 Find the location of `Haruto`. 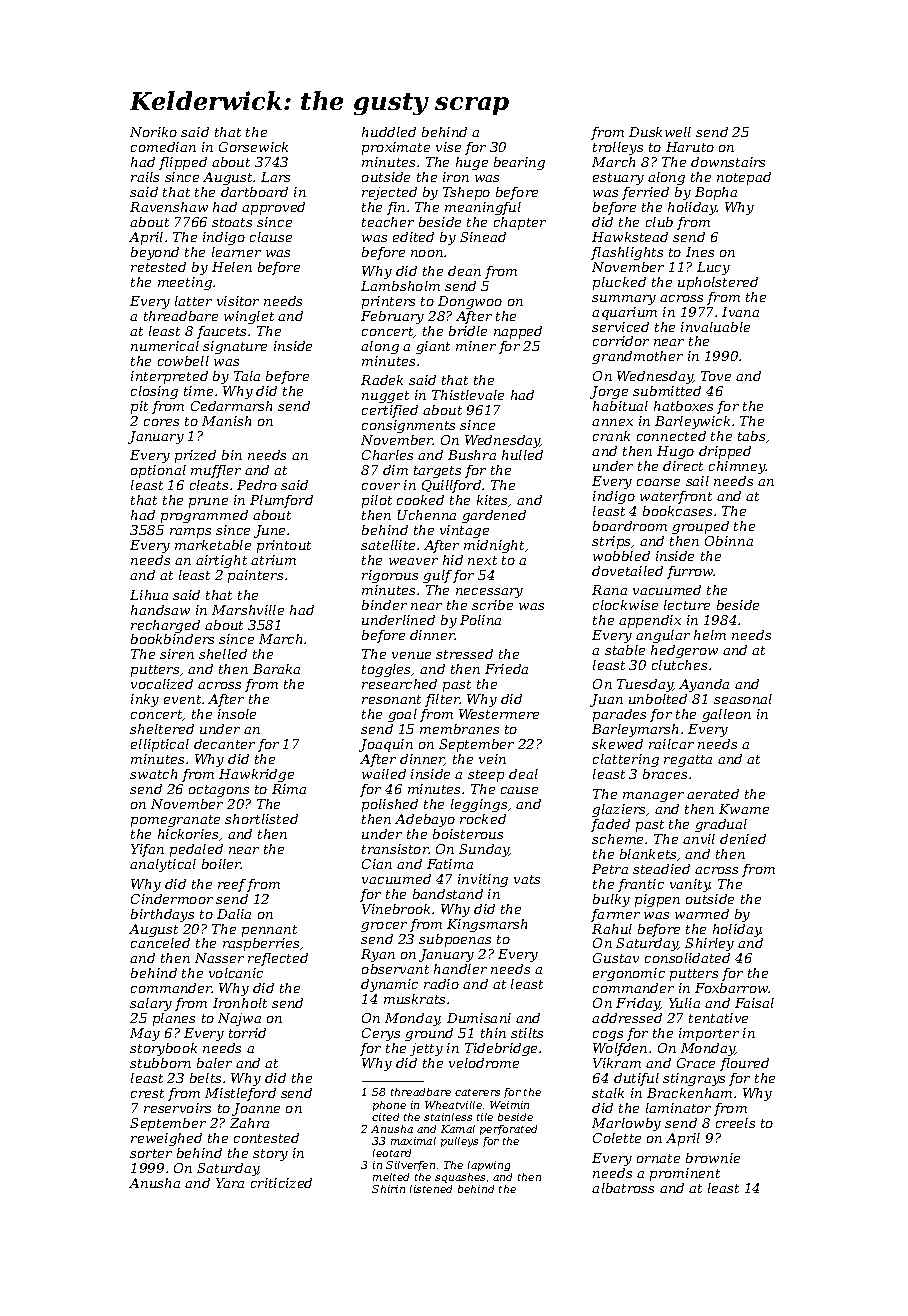

Haruto is located at coordinates (690, 147).
